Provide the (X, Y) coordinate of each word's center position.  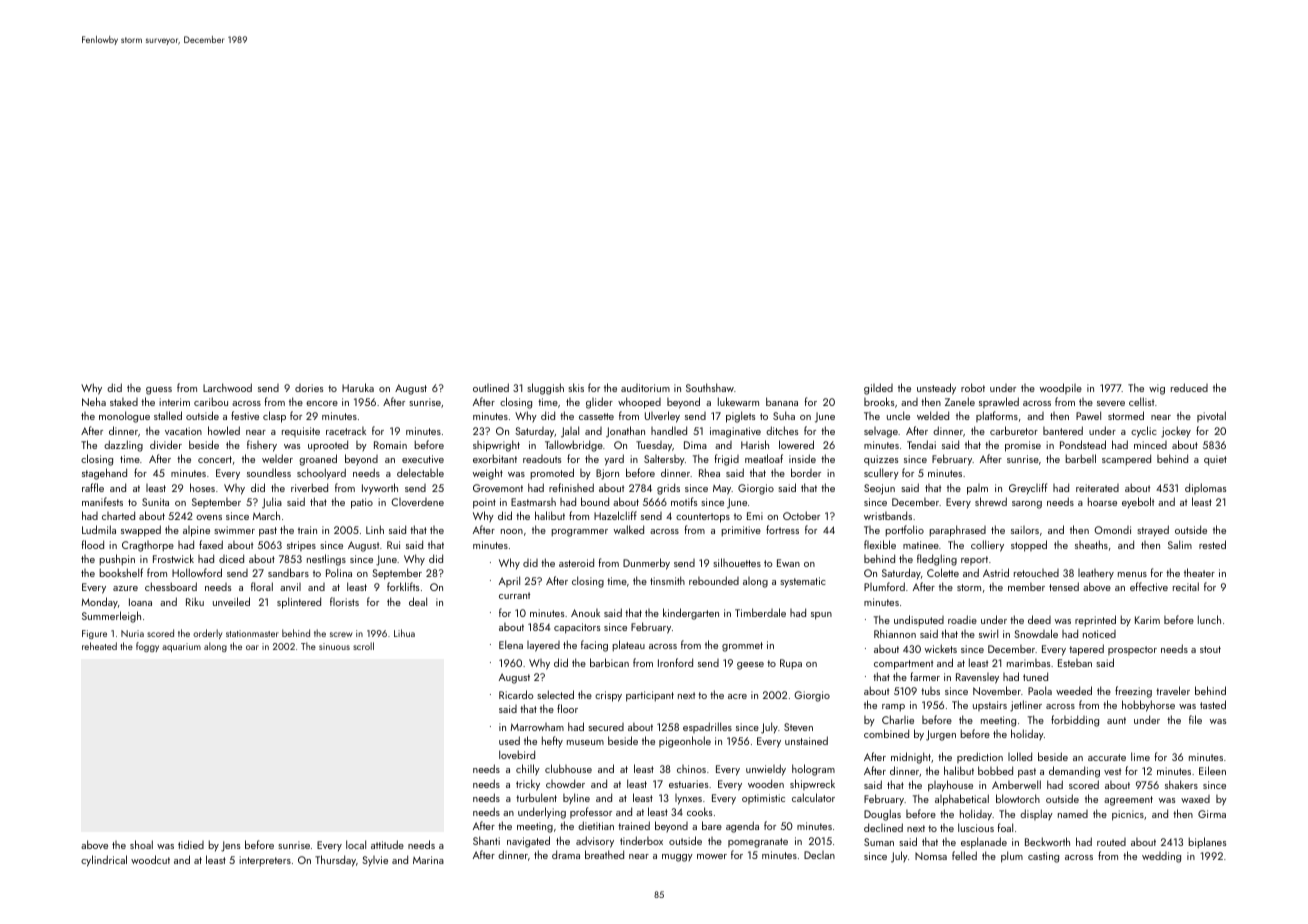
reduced (1189, 387)
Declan (819, 855)
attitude (387, 844)
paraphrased (957, 531)
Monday (99, 602)
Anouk (585, 613)
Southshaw (710, 387)
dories (309, 388)
